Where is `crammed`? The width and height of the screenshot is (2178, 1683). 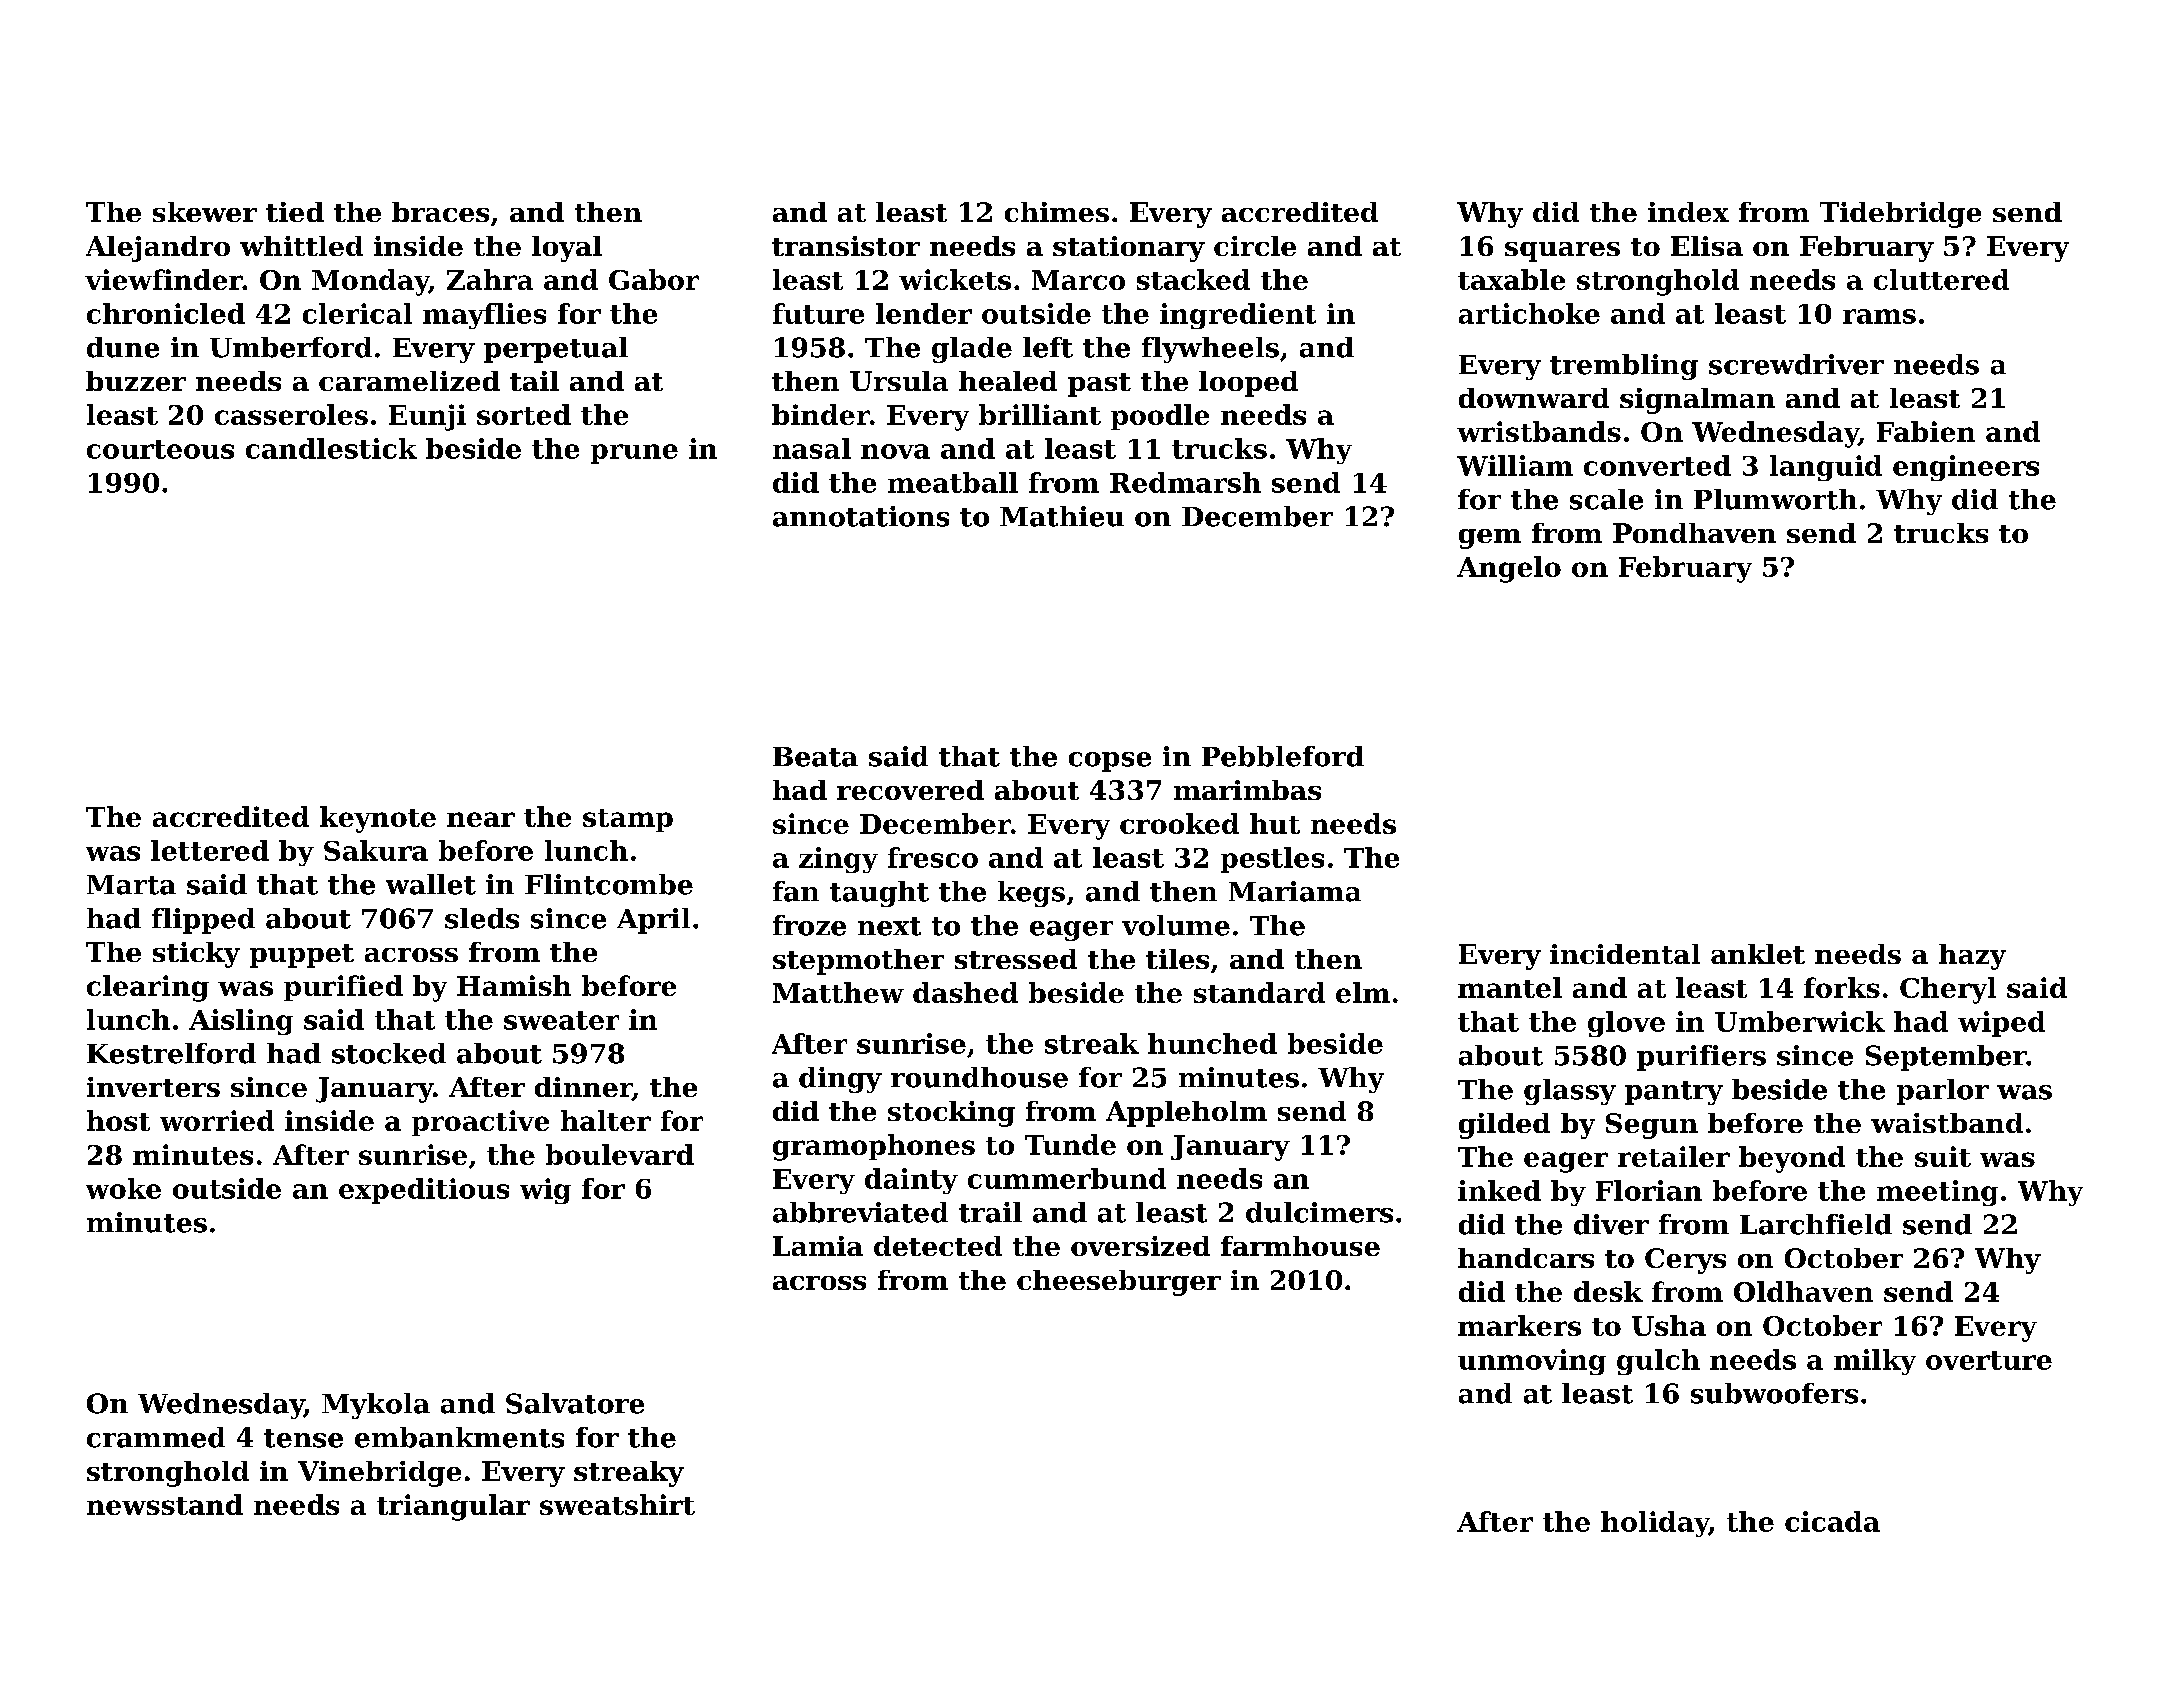
crammed is located at coordinates (156, 1437).
